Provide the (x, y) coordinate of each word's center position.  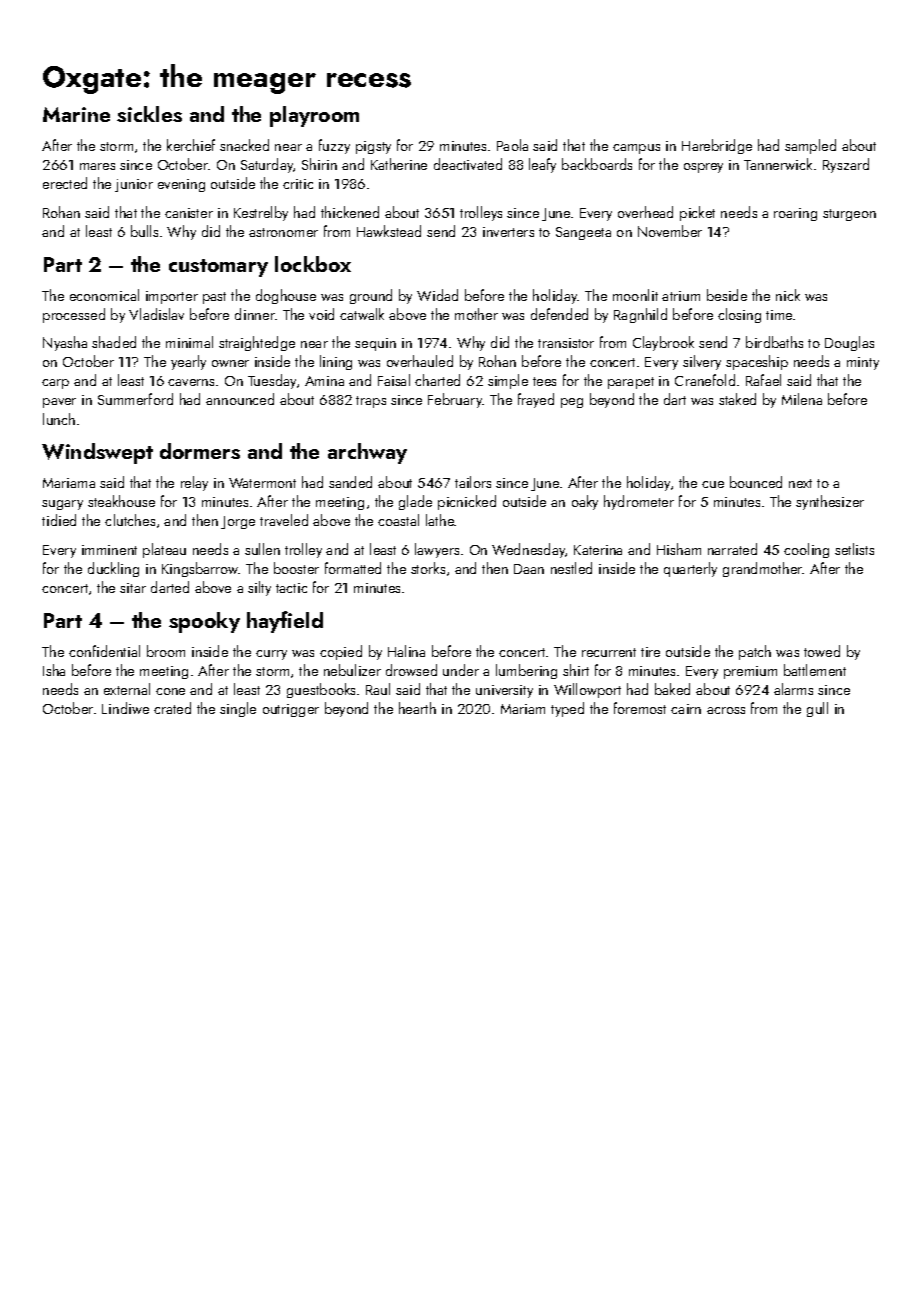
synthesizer (830, 502)
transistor (566, 343)
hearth (417, 708)
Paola (512, 145)
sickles (149, 114)
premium (750, 672)
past (214, 298)
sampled (810, 146)
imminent (109, 550)
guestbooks (321, 690)
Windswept (97, 453)
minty (863, 363)
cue (713, 484)
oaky (585, 502)
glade (415, 502)
